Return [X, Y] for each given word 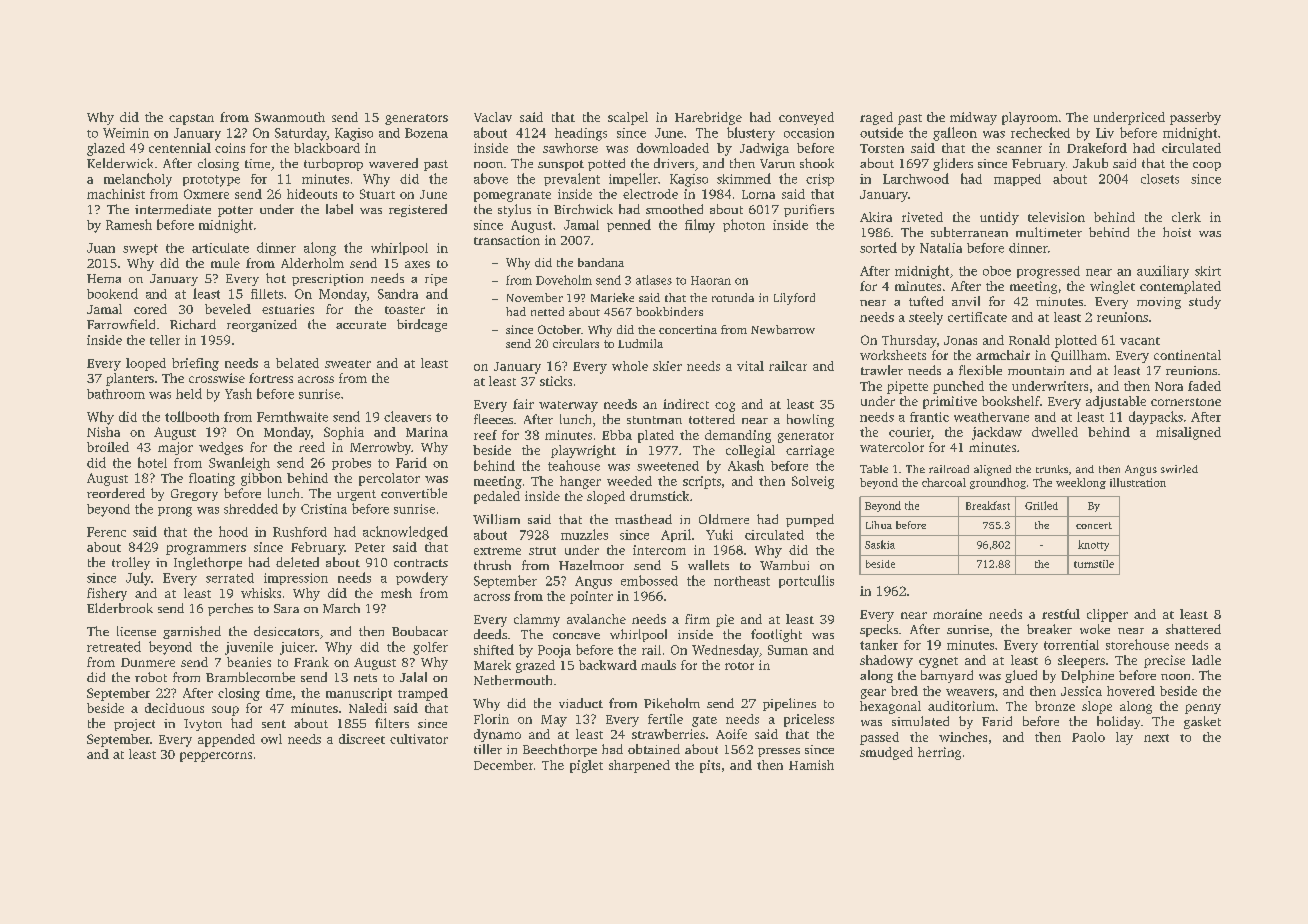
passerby [1195, 118]
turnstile [1094, 564]
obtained [654, 749]
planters [130, 379]
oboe [997, 271]
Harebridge [708, 118]
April [676, 535]
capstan [191, 119]
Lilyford [794, 299]
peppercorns [216, 757]
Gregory [194, 495]
